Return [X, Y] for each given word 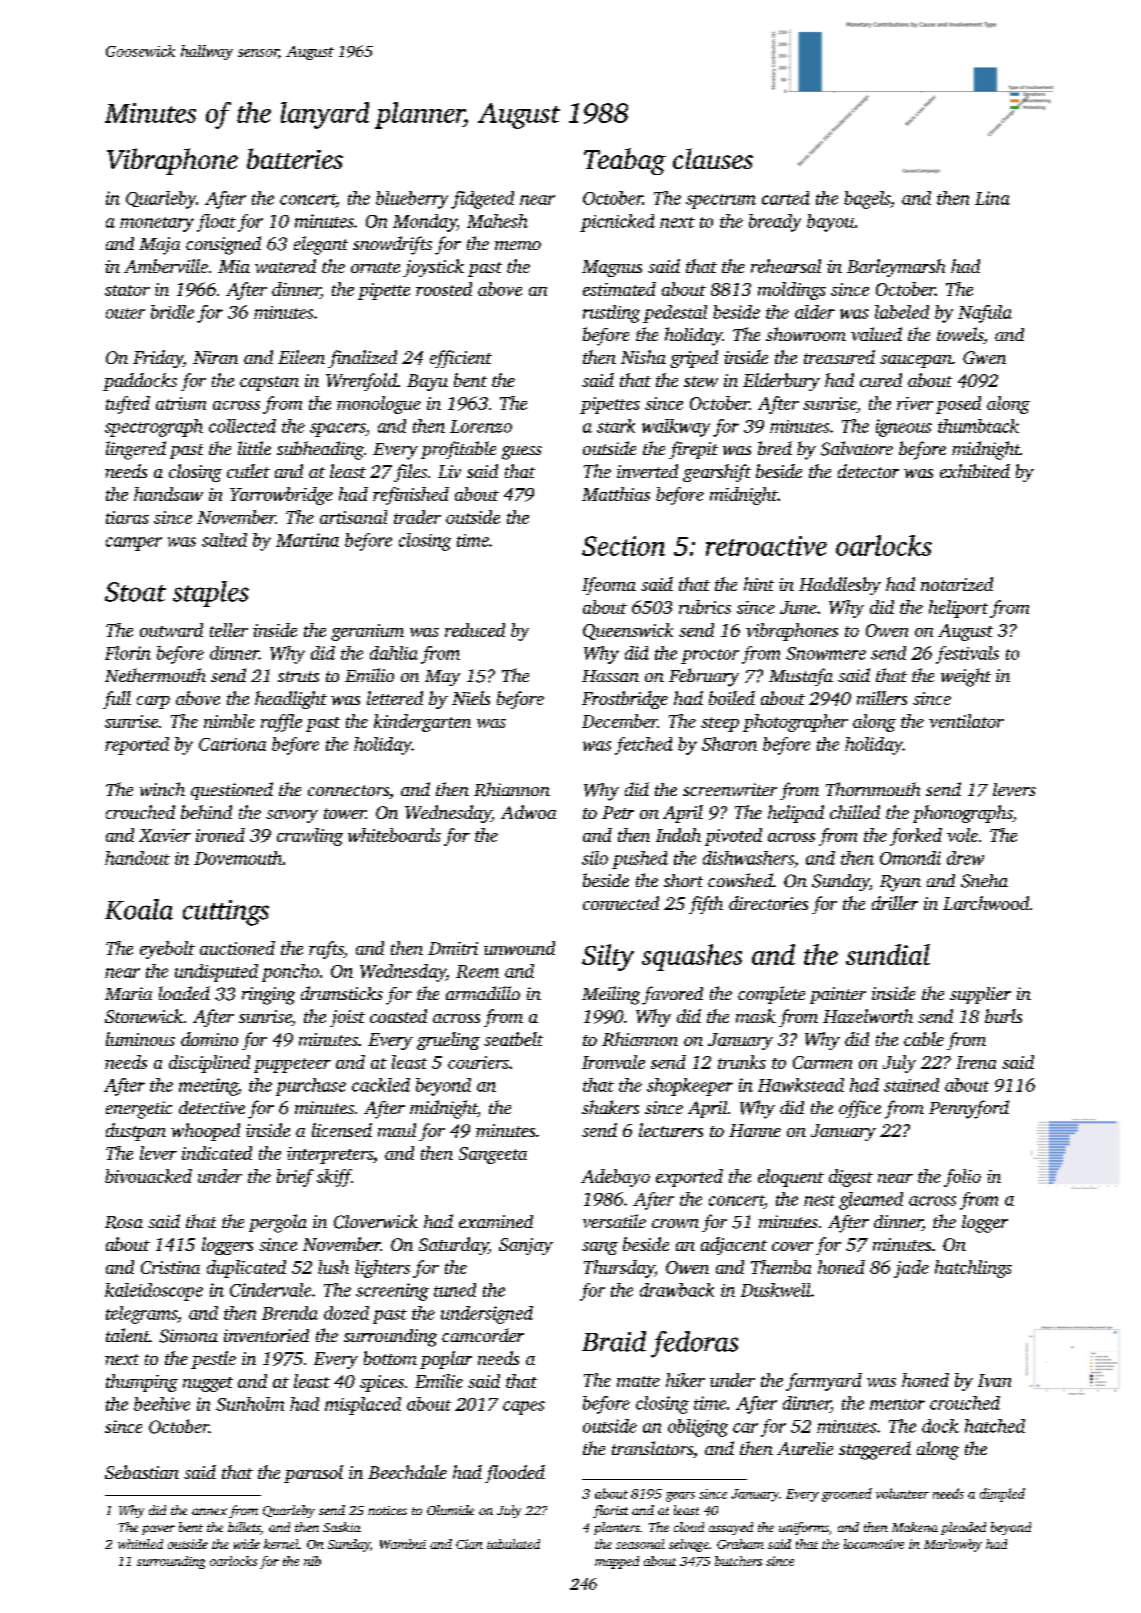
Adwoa [528, 812]
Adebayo [615, 1178]
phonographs [962, 814]
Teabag [625, 161]
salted [224, 540]
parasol [313, 1474]
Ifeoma [609, 586]
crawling [310, 837]
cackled [381, 1085]
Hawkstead [801, 1085]
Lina [992, 198]
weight [966, 677]
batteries [295, 158]
